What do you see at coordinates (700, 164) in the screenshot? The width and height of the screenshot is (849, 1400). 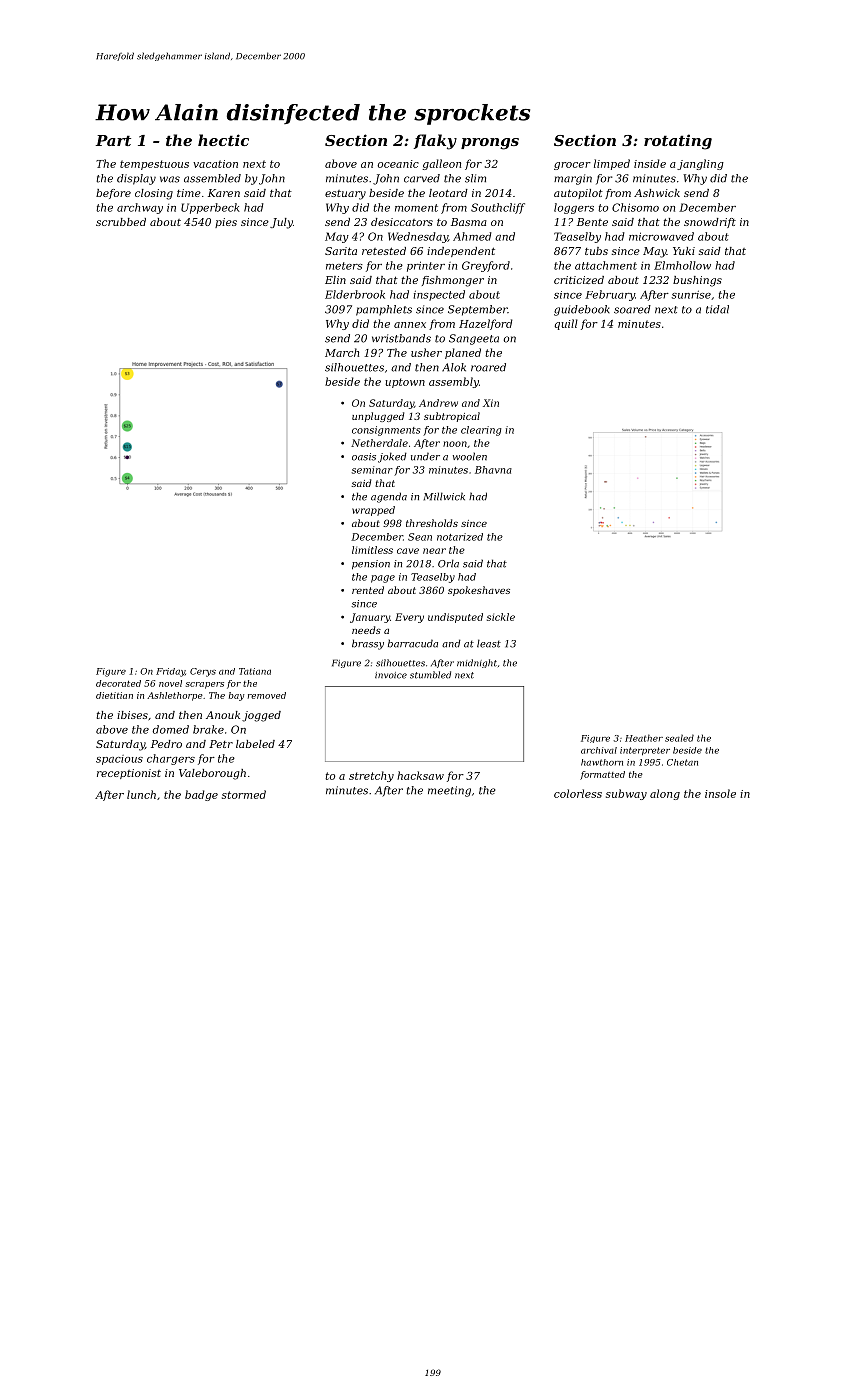 I see `jangling` at bounding box center [700, 164].
